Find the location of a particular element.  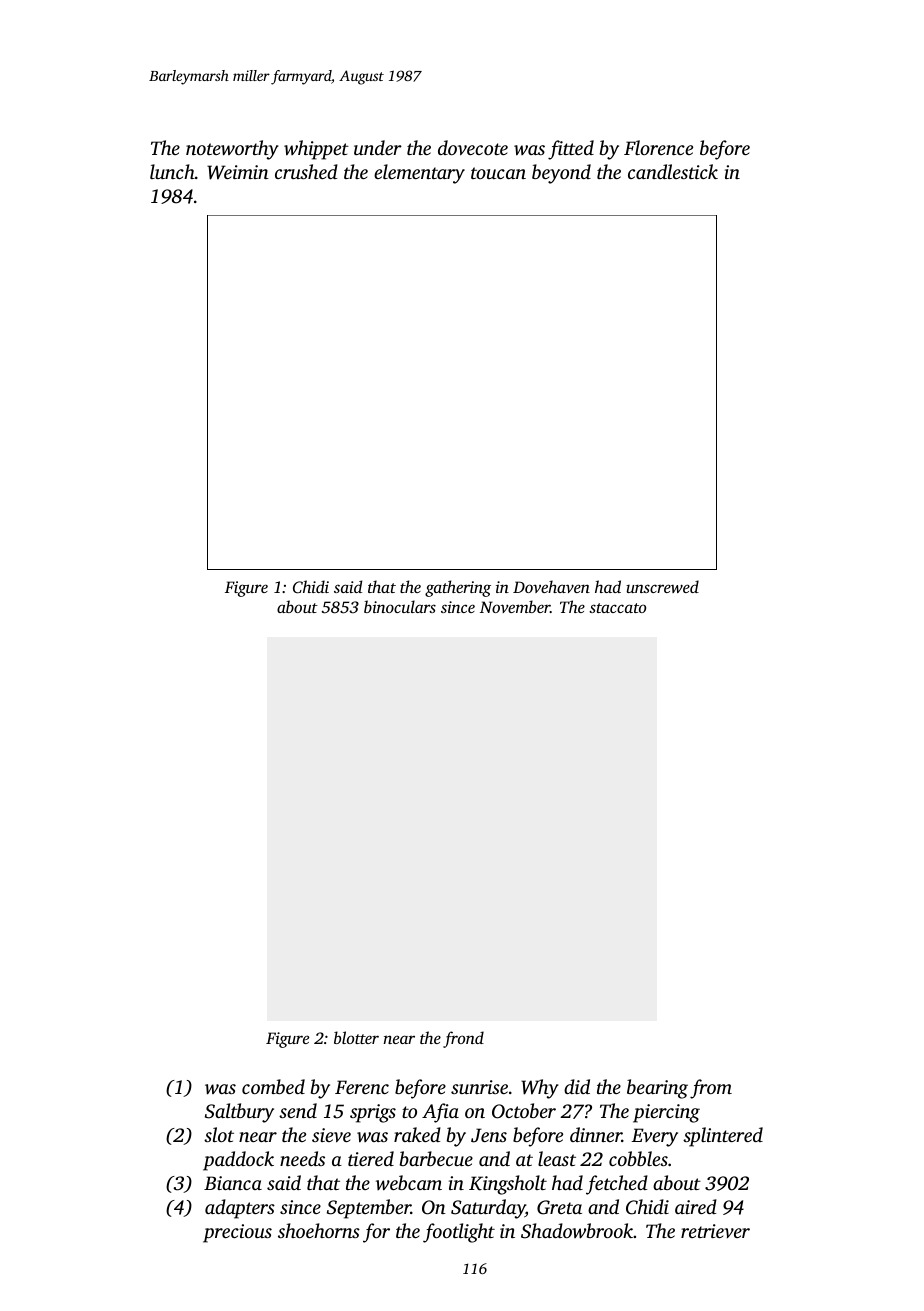

candlestick is located at coordinates (673, 171).
